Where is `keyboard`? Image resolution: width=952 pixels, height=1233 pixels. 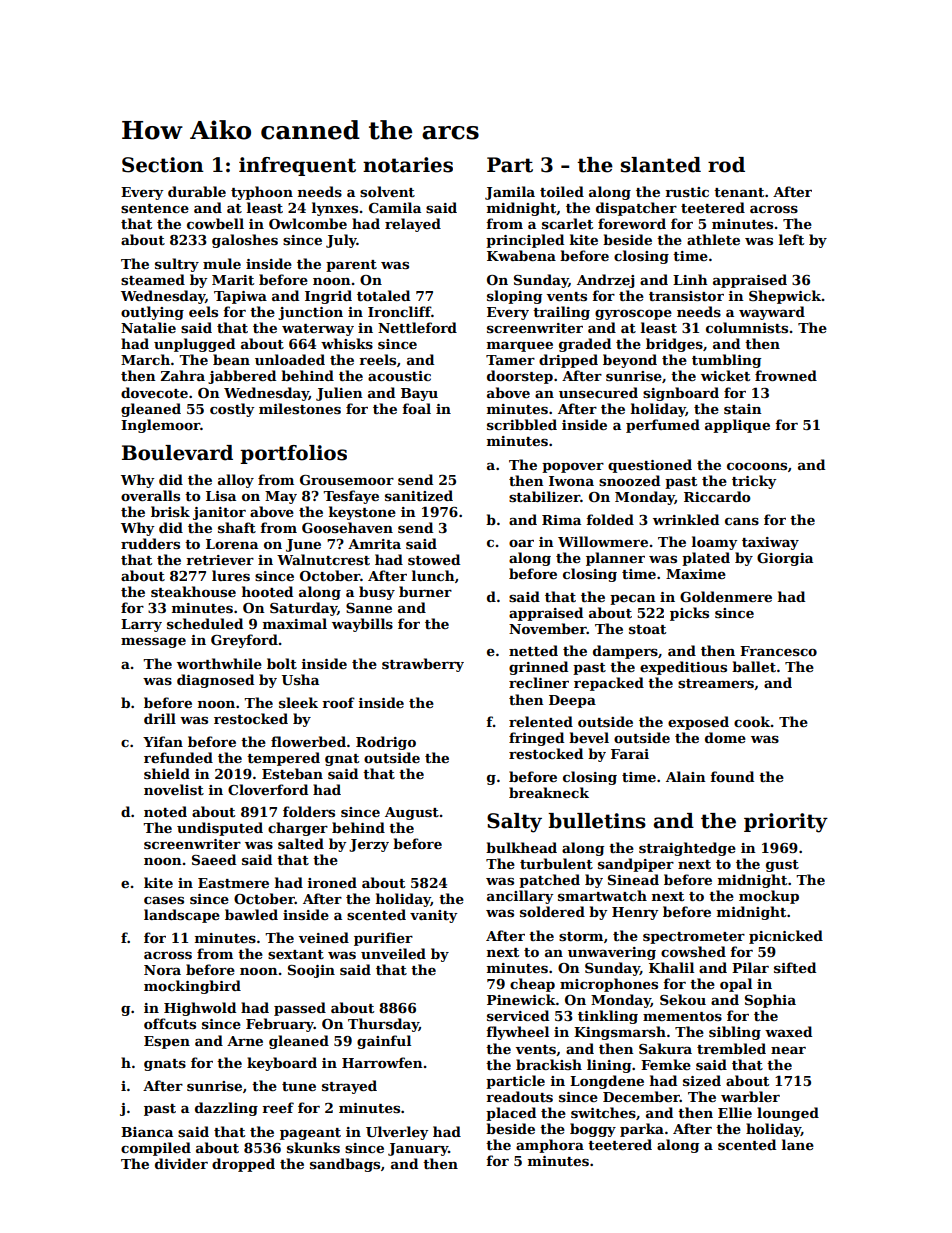
keyboard is located at coordinates (282, 1064).
